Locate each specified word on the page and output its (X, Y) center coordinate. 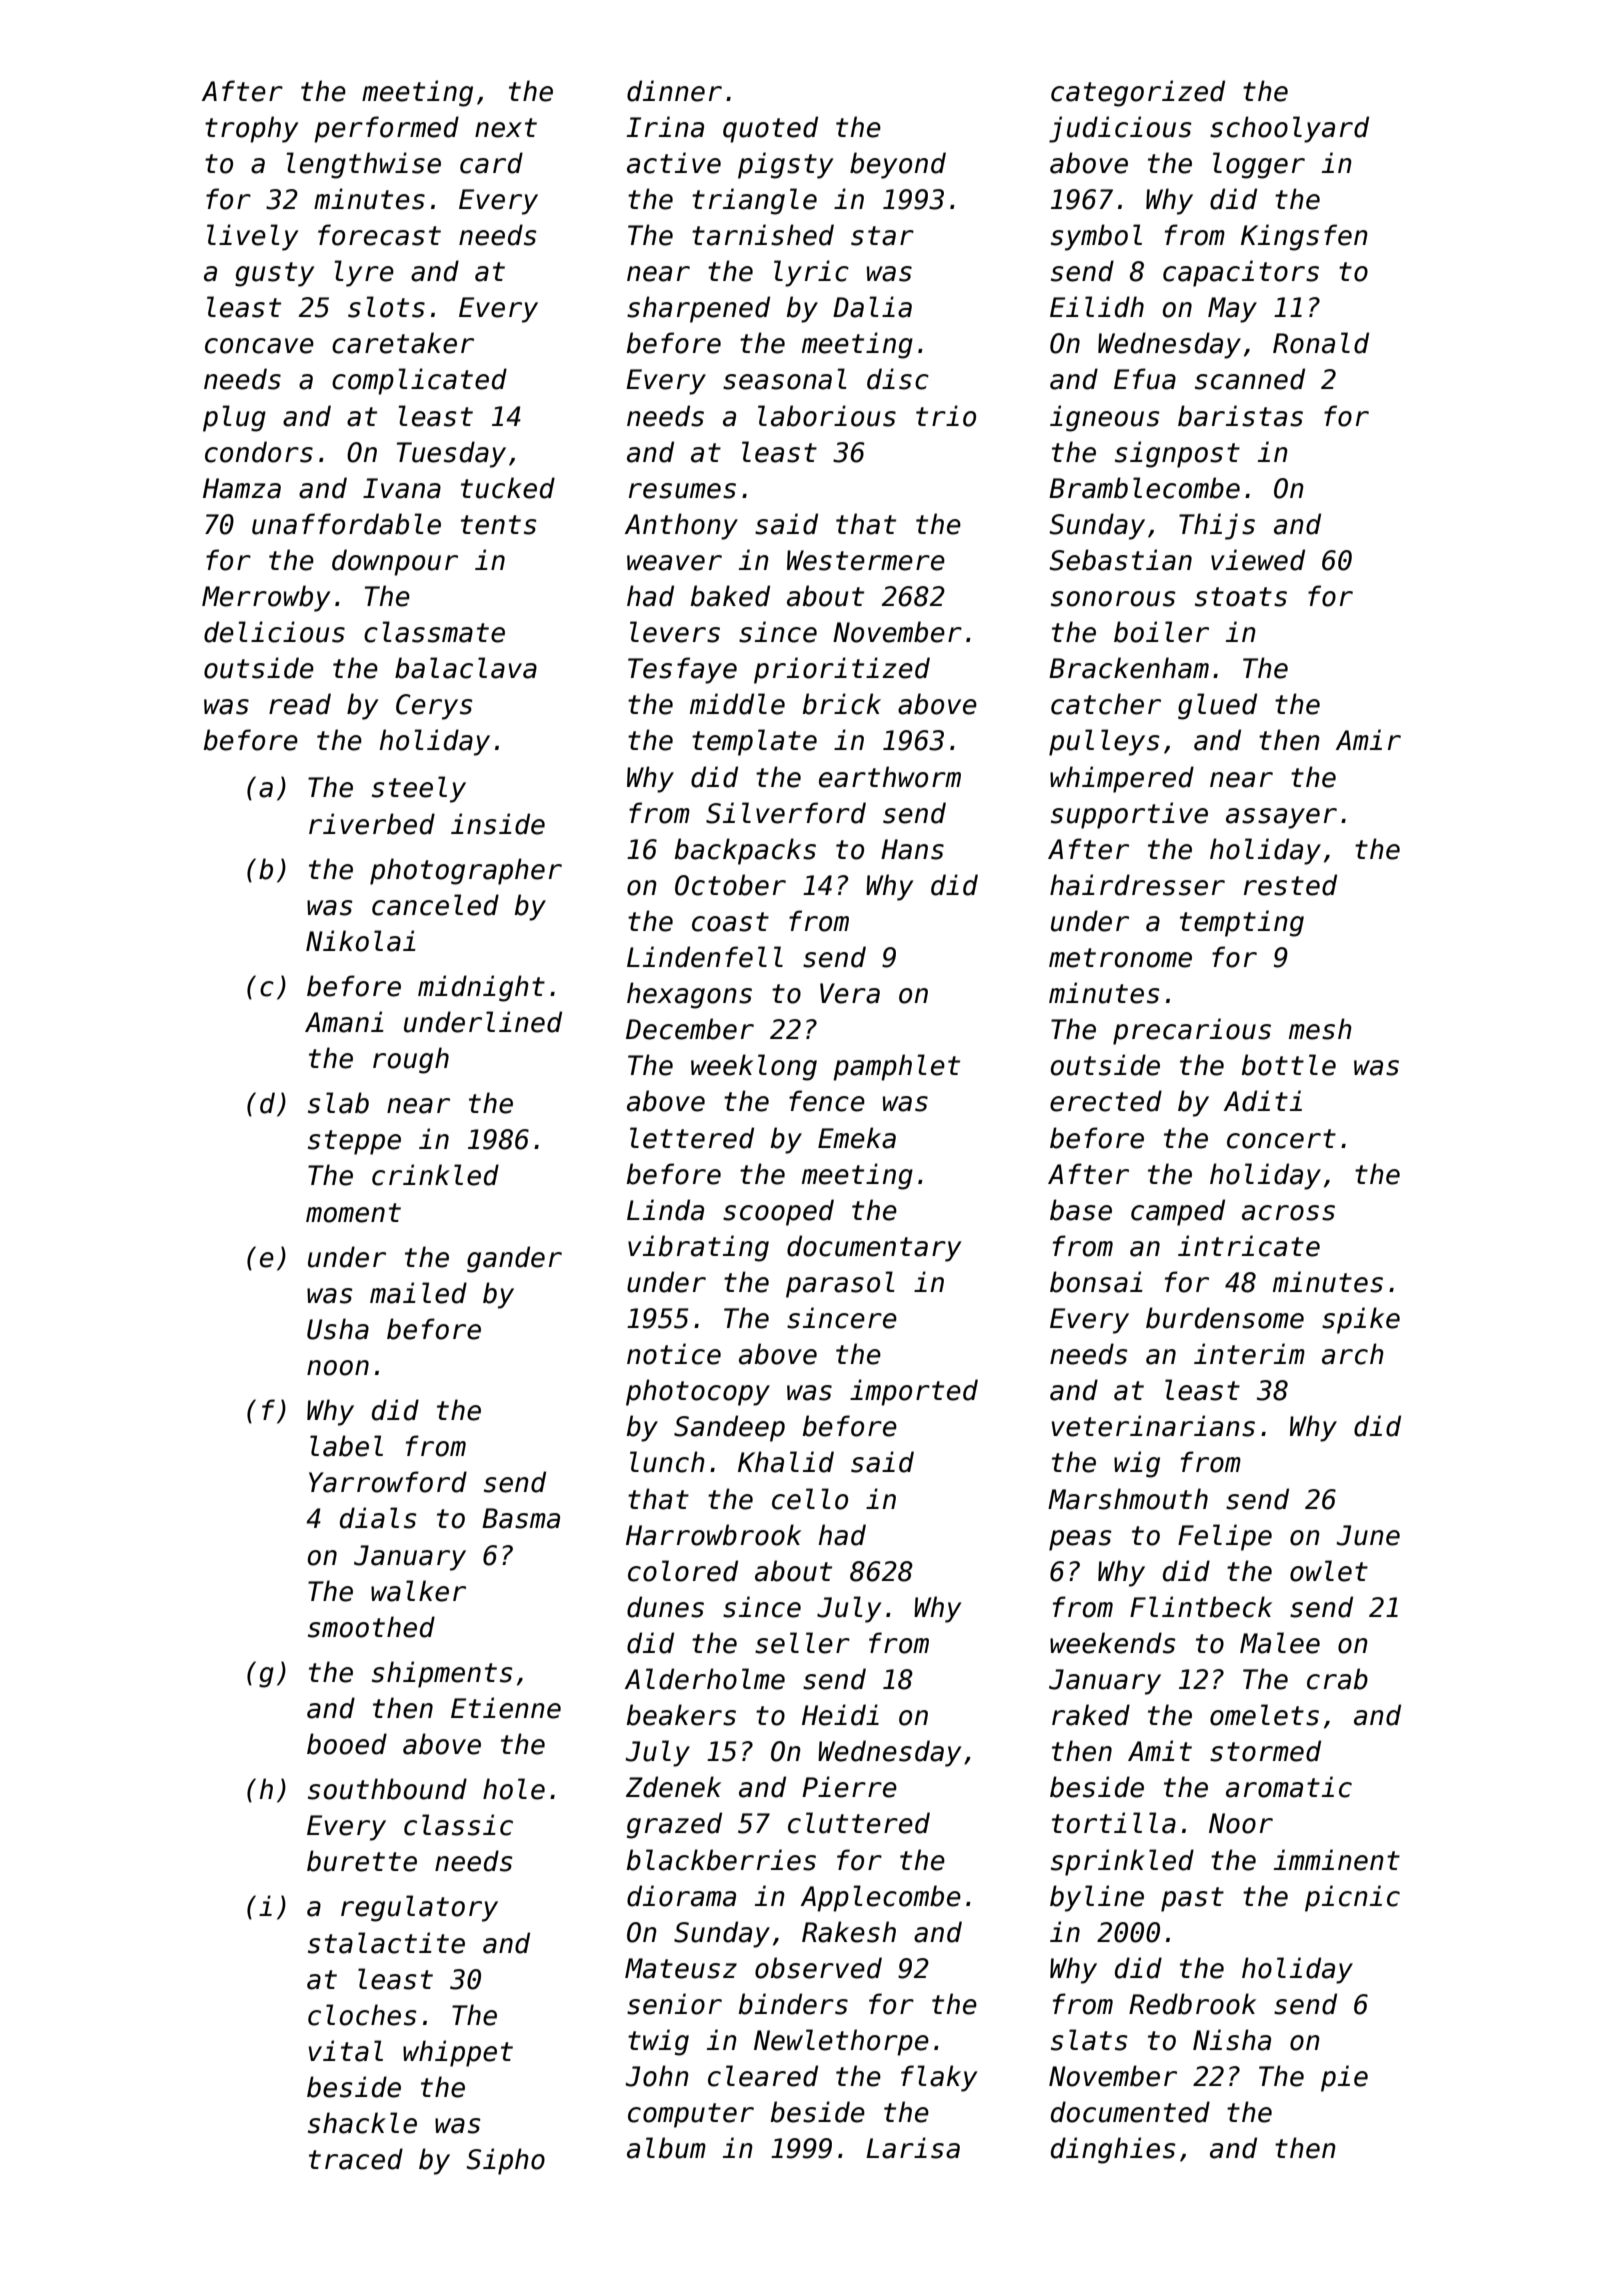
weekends (1113, 1643)
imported (914, 1392)
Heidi (840, 1715)
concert (1281, 1139)
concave (259, 346)
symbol (1096, 237)
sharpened (698, 309)
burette (362, 1861)
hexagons (689, 995)
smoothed (371, 1627)
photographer (466, 871)
